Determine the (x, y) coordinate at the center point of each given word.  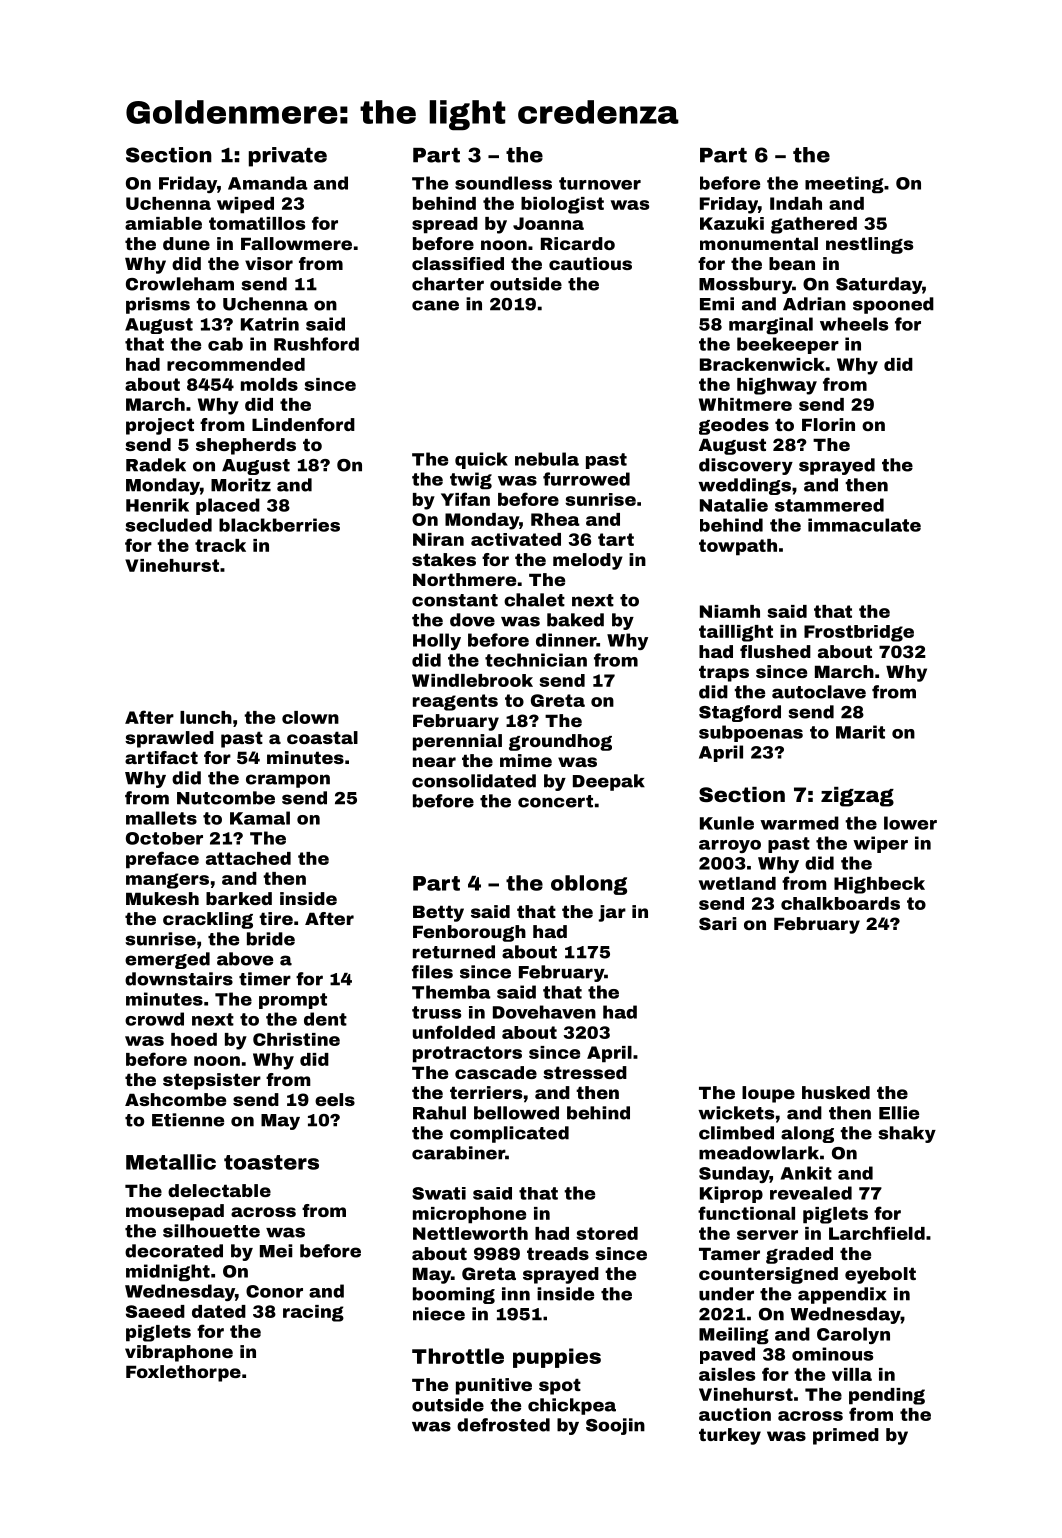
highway (777, 386)
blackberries (279, 525)
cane (435, 305)
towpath (738, 547)
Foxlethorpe (183, 1373)
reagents (455, 702)
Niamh (730, 611)
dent (325, 1019)
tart (616, 539)
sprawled (169, 739)
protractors (467, 1054)
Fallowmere (296, 243)
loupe (768, 1094)
